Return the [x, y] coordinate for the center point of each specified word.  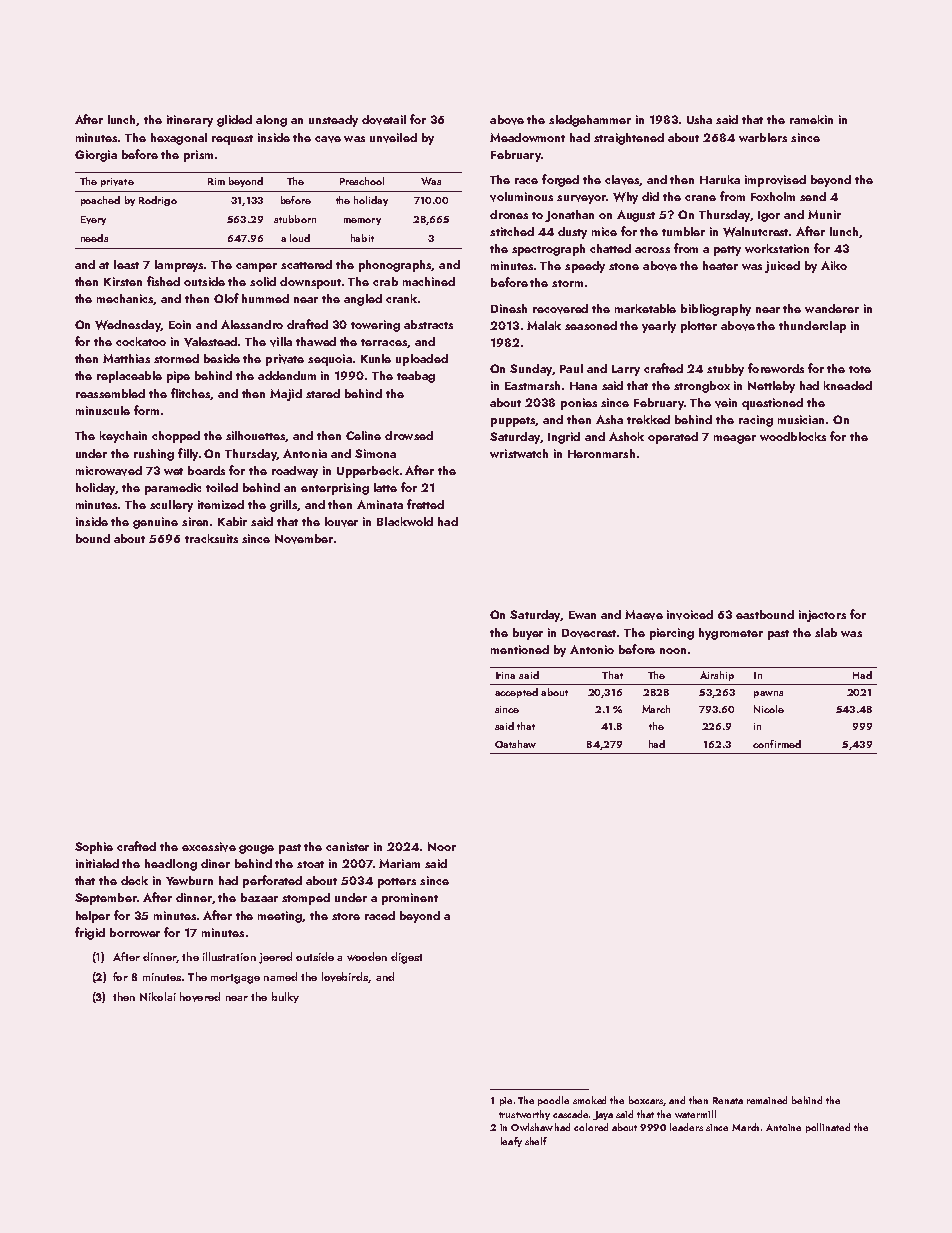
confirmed [777, 744]
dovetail [384, 120]
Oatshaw [515, 744]
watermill [695, 1114]
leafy [511, 1142]
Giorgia [96, 156]
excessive [209, 847]
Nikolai [158, 996]
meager [735, 439]
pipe [178, 377]
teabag [416, 377]
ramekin [811, 119]
